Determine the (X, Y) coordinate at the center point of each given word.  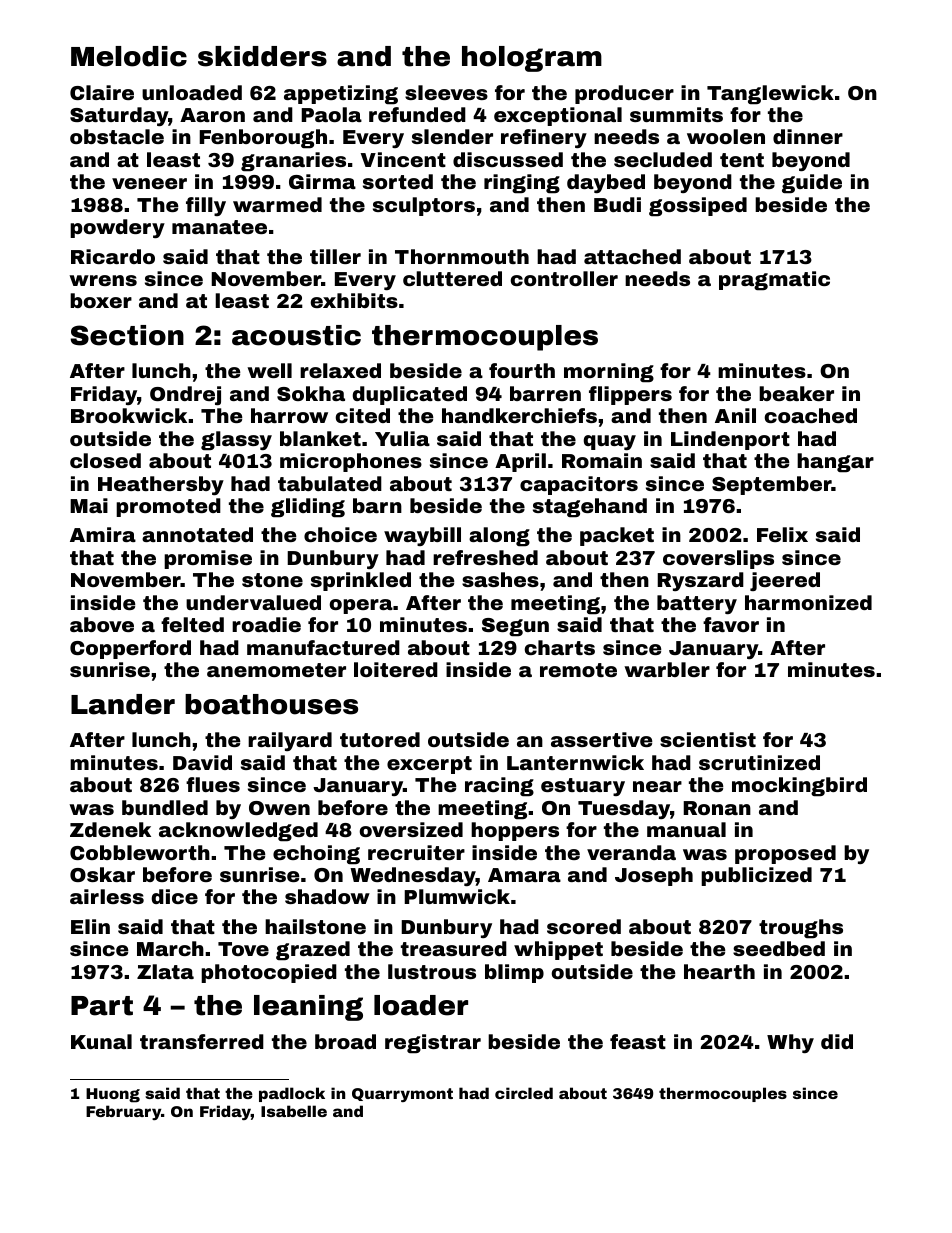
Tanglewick (770, 95)
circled (524, 1093)
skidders (262, 56)
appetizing (341, 95)
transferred (202, 1041)
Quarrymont (402, 1095)
